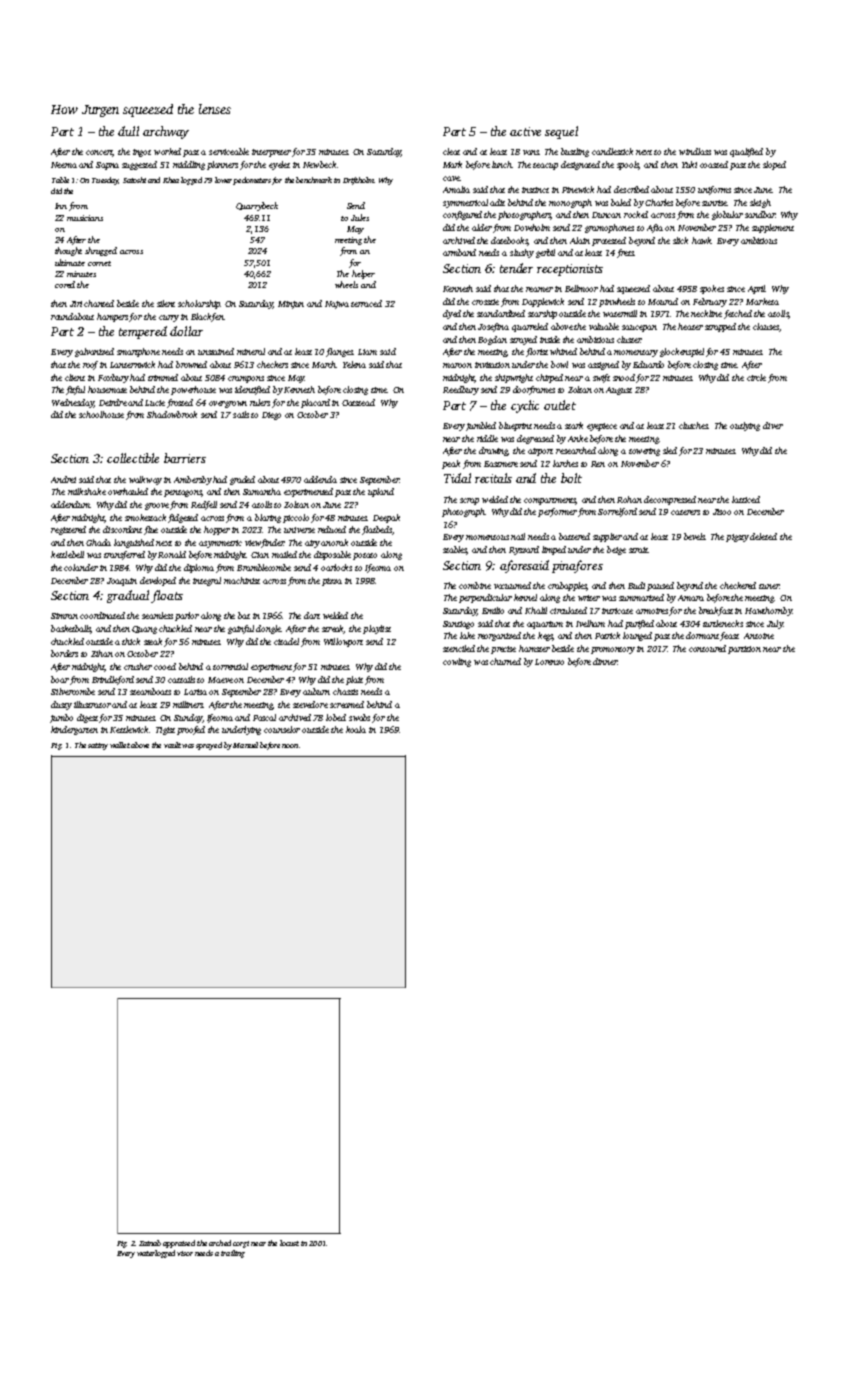 The width and height of the screenshot is (849, 1400). Describe the element at coordinates (354, 680) in the screenshot. I see `plait` at that location.
